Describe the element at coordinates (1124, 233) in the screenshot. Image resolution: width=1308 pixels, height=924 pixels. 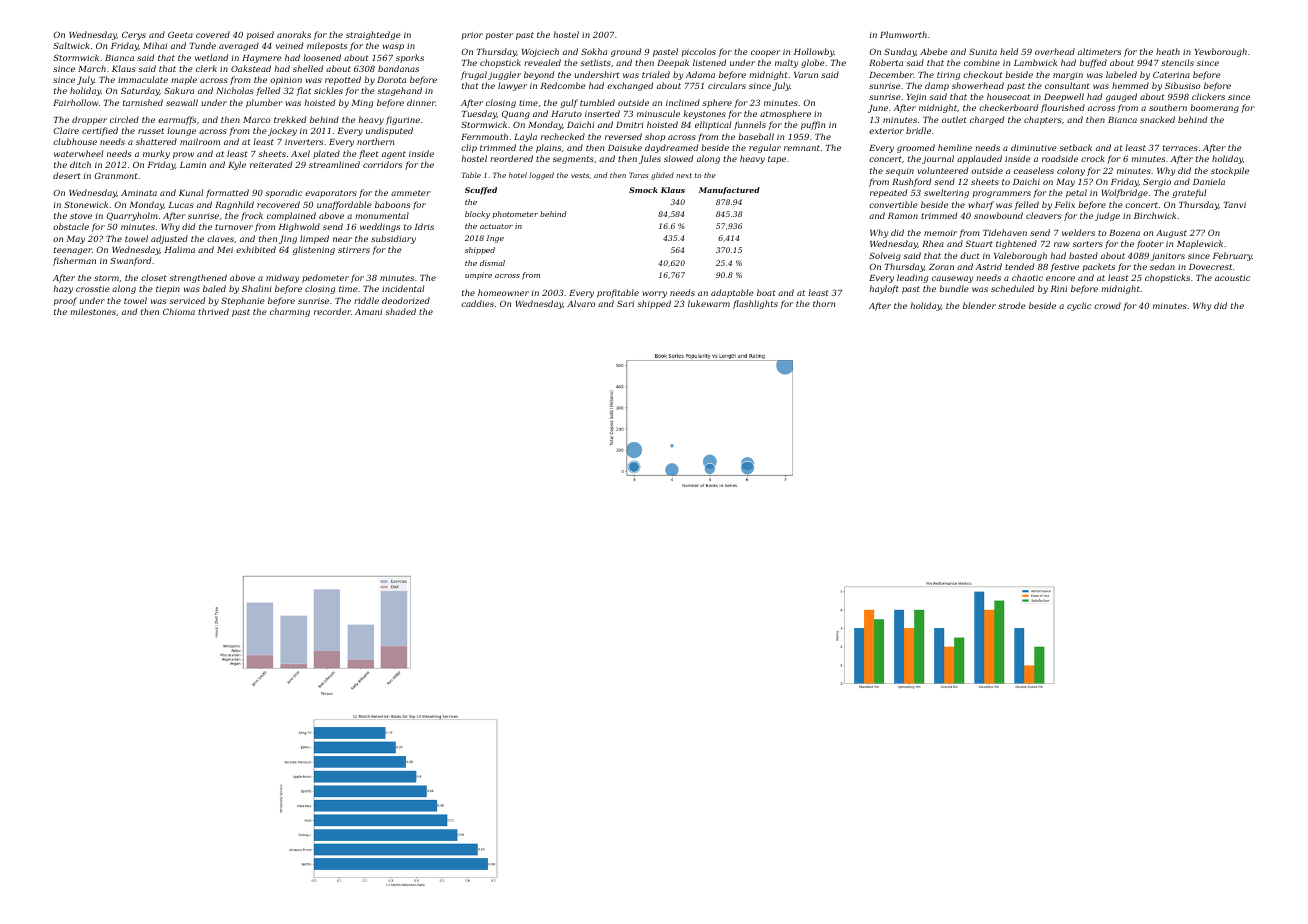
I see `Bozena` at that location.
